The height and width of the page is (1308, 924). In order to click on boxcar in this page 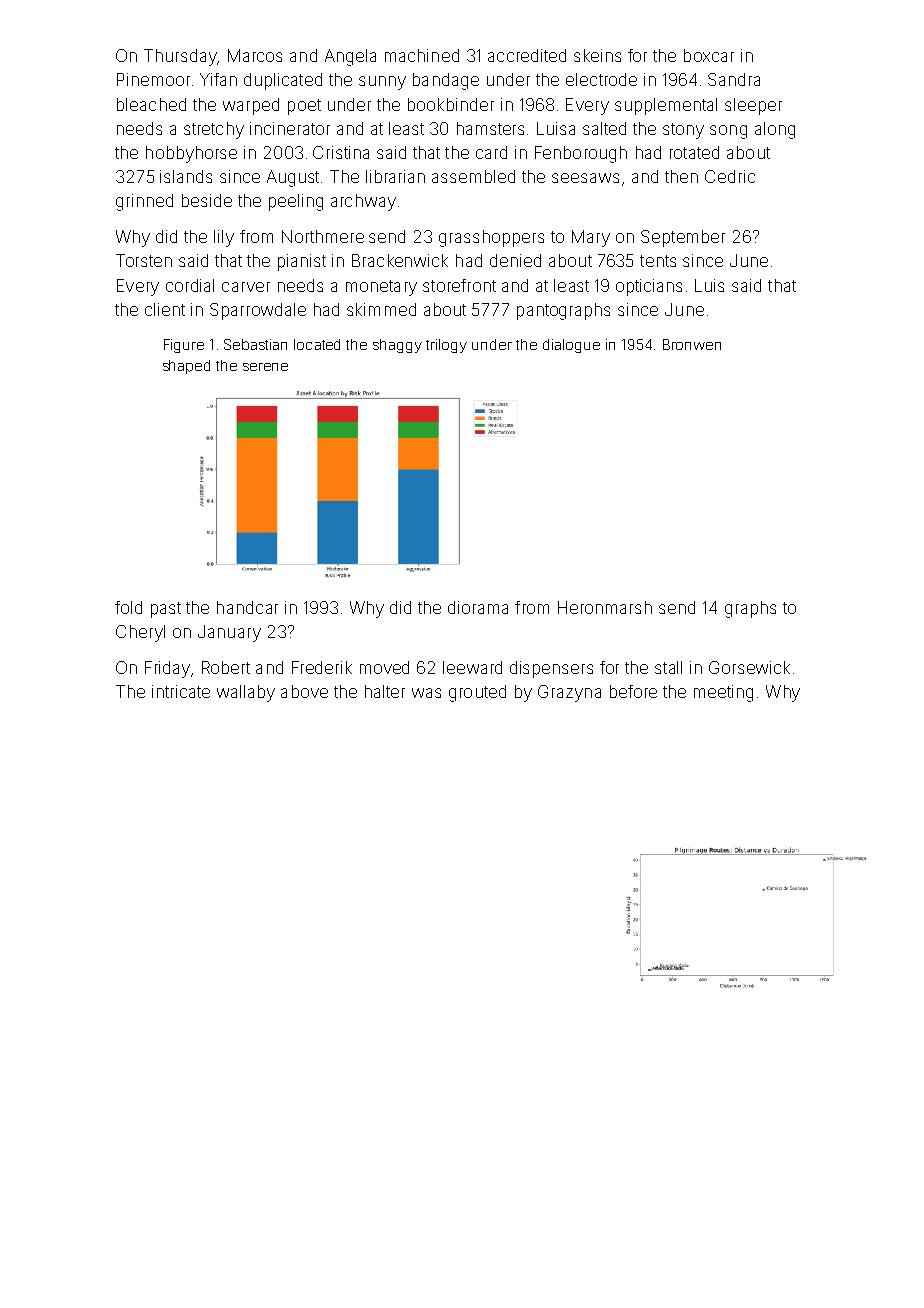, I will do `click(709, 55)`.
